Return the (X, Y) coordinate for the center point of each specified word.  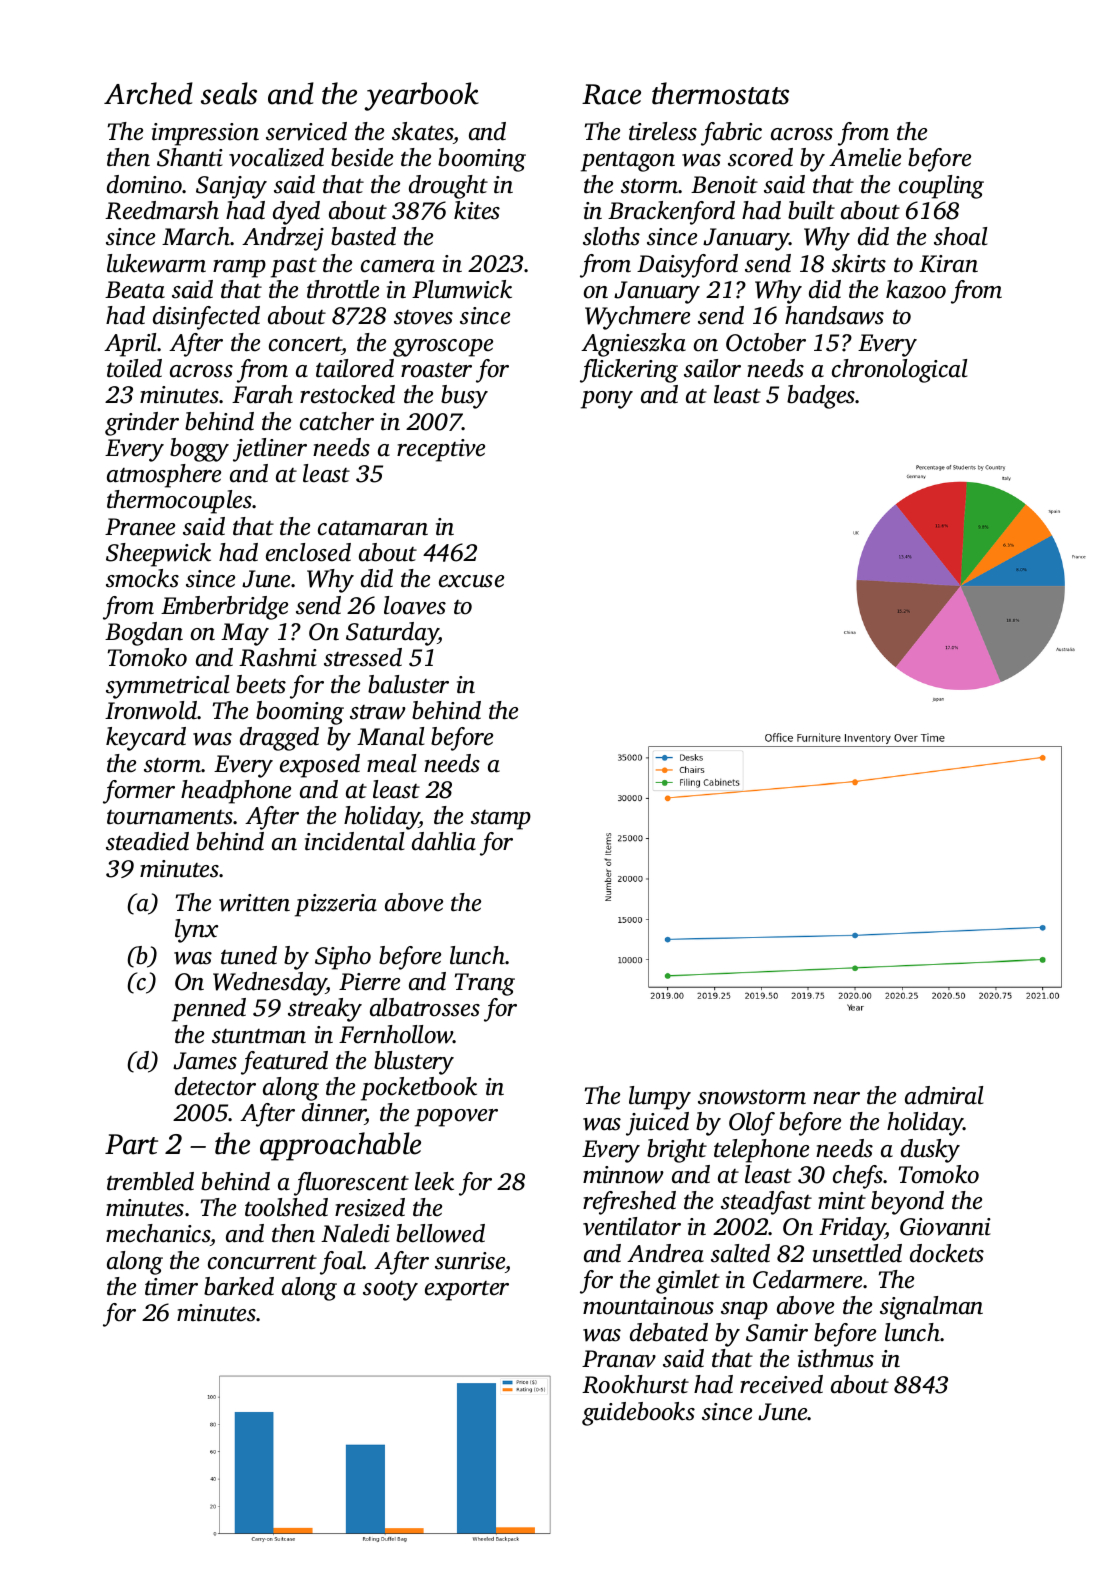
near (836, 1098)
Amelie (865, 157)
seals (229, 93)
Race (611, 94)
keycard (146, 739)
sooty (390, 1291)
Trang (485, 984)
